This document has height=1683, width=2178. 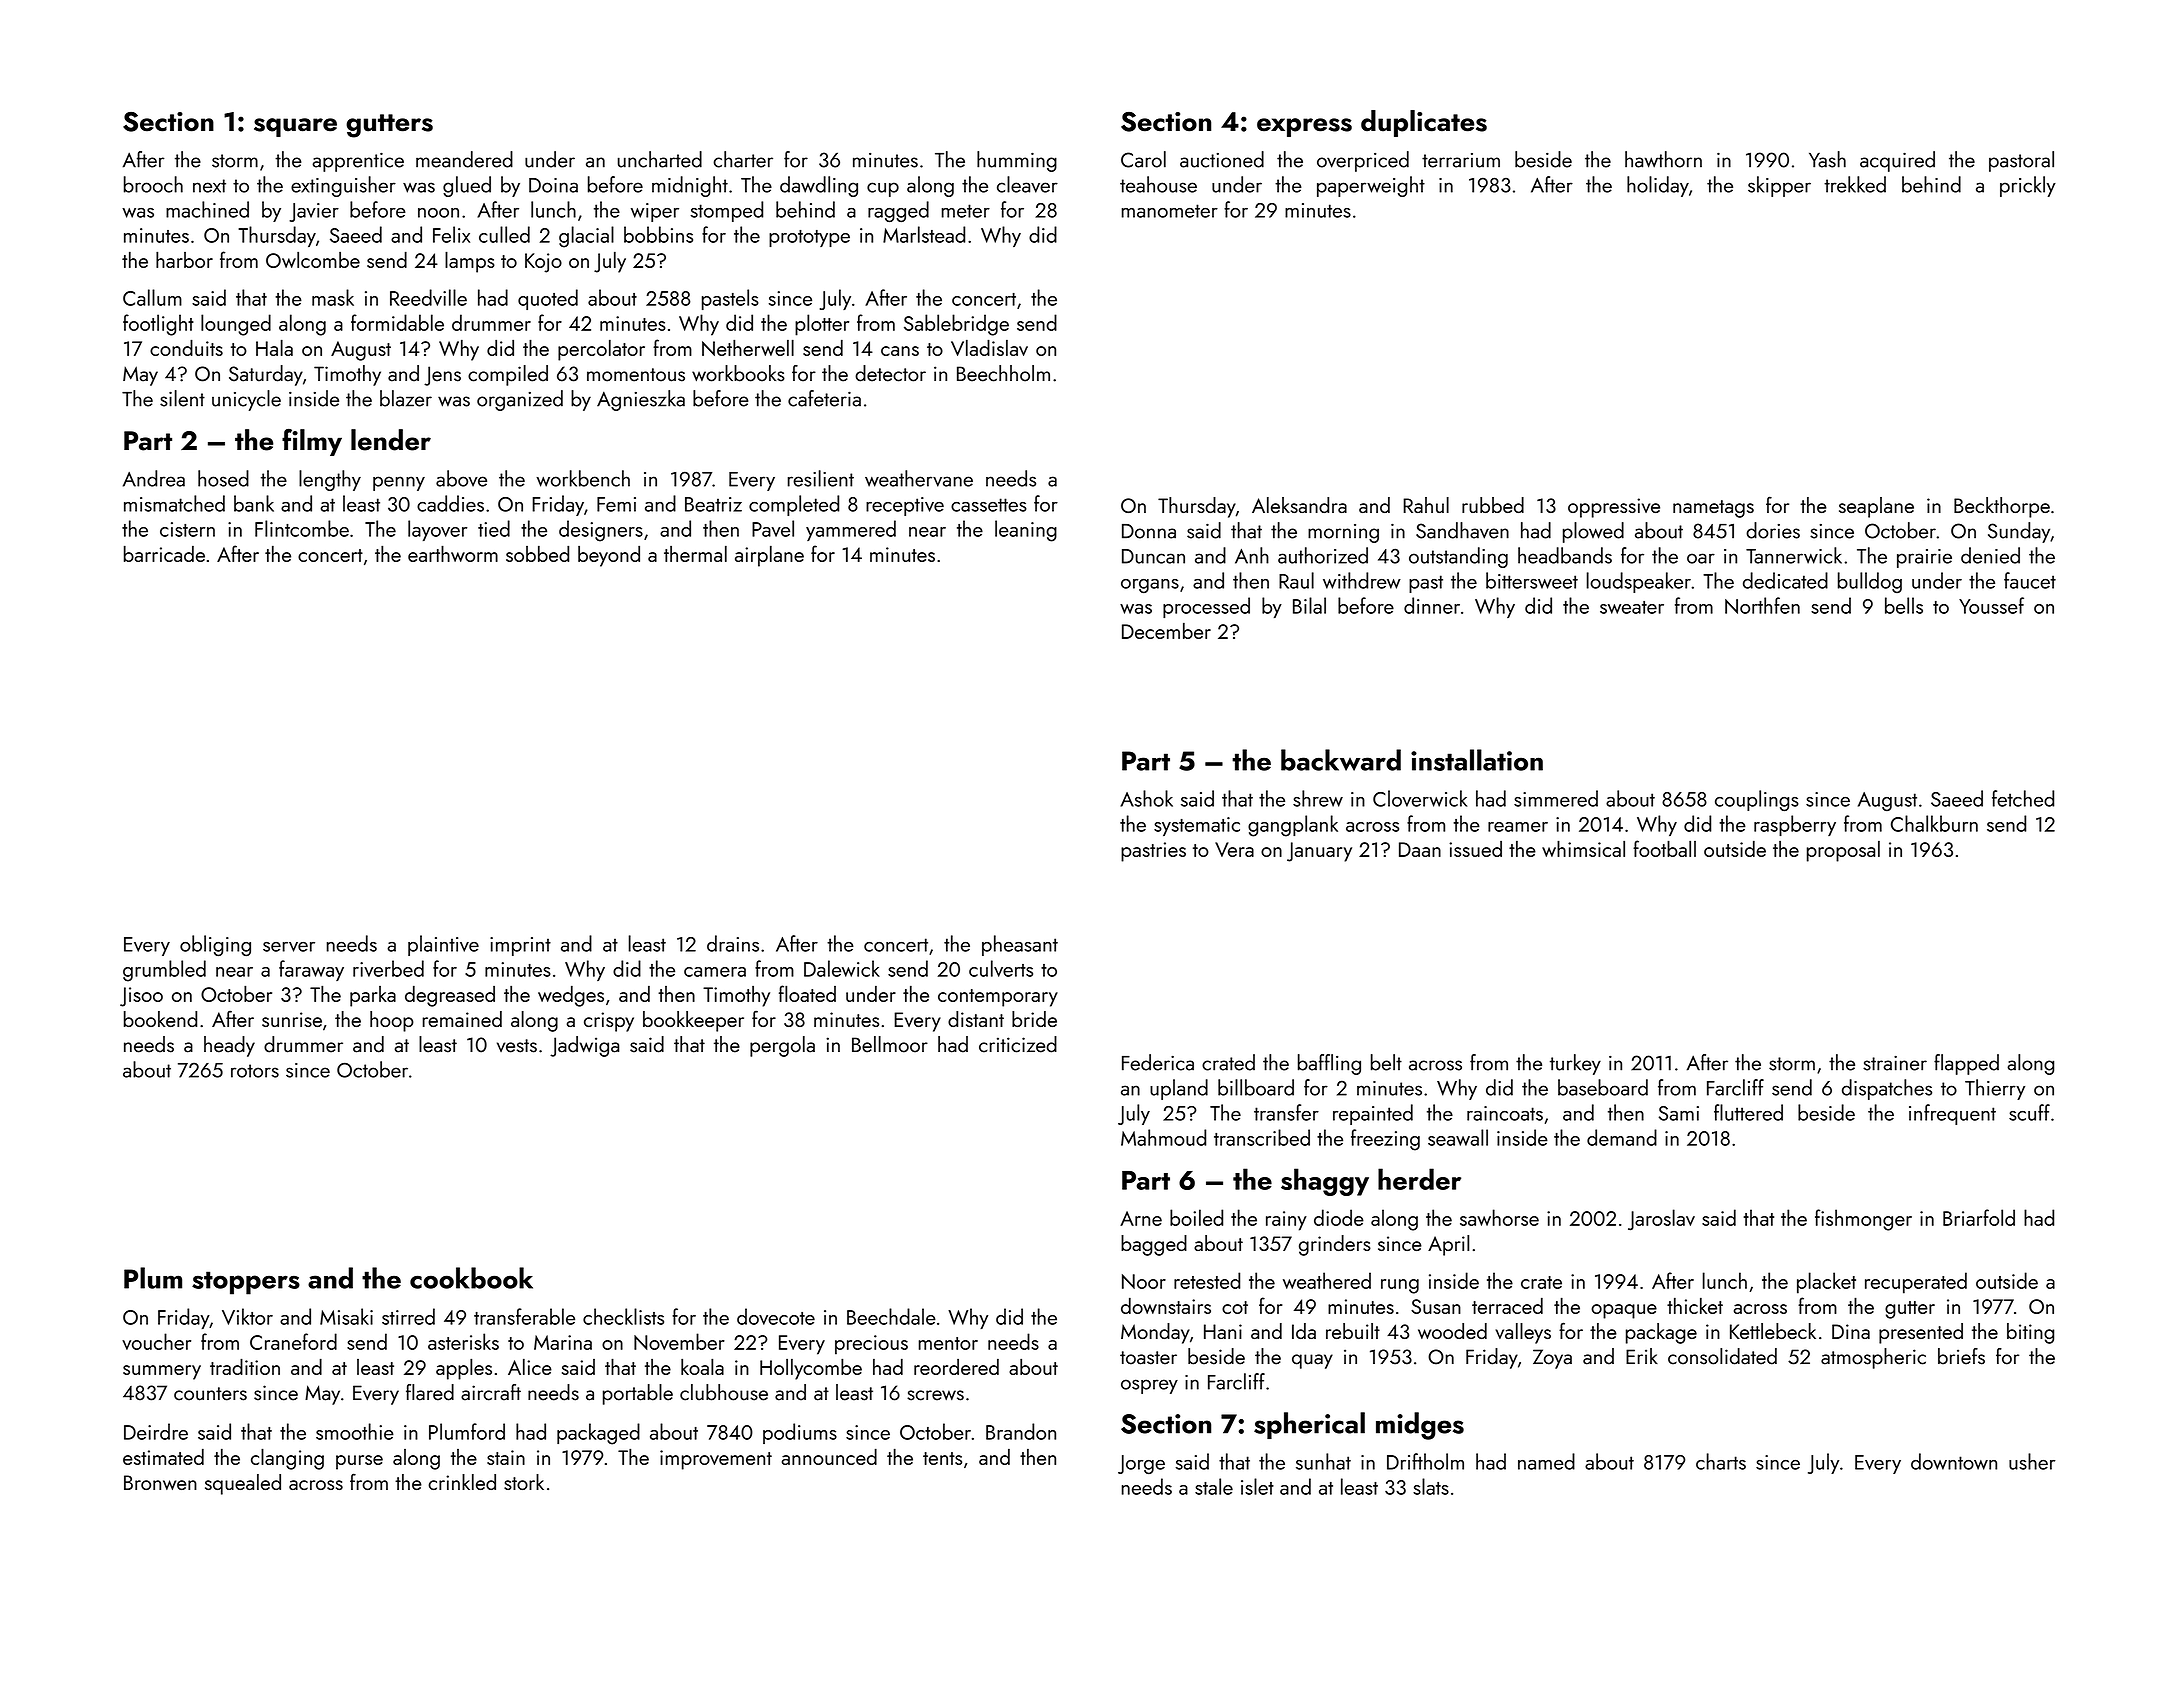 I want to click on humming, so click(x=1017, y=161).
